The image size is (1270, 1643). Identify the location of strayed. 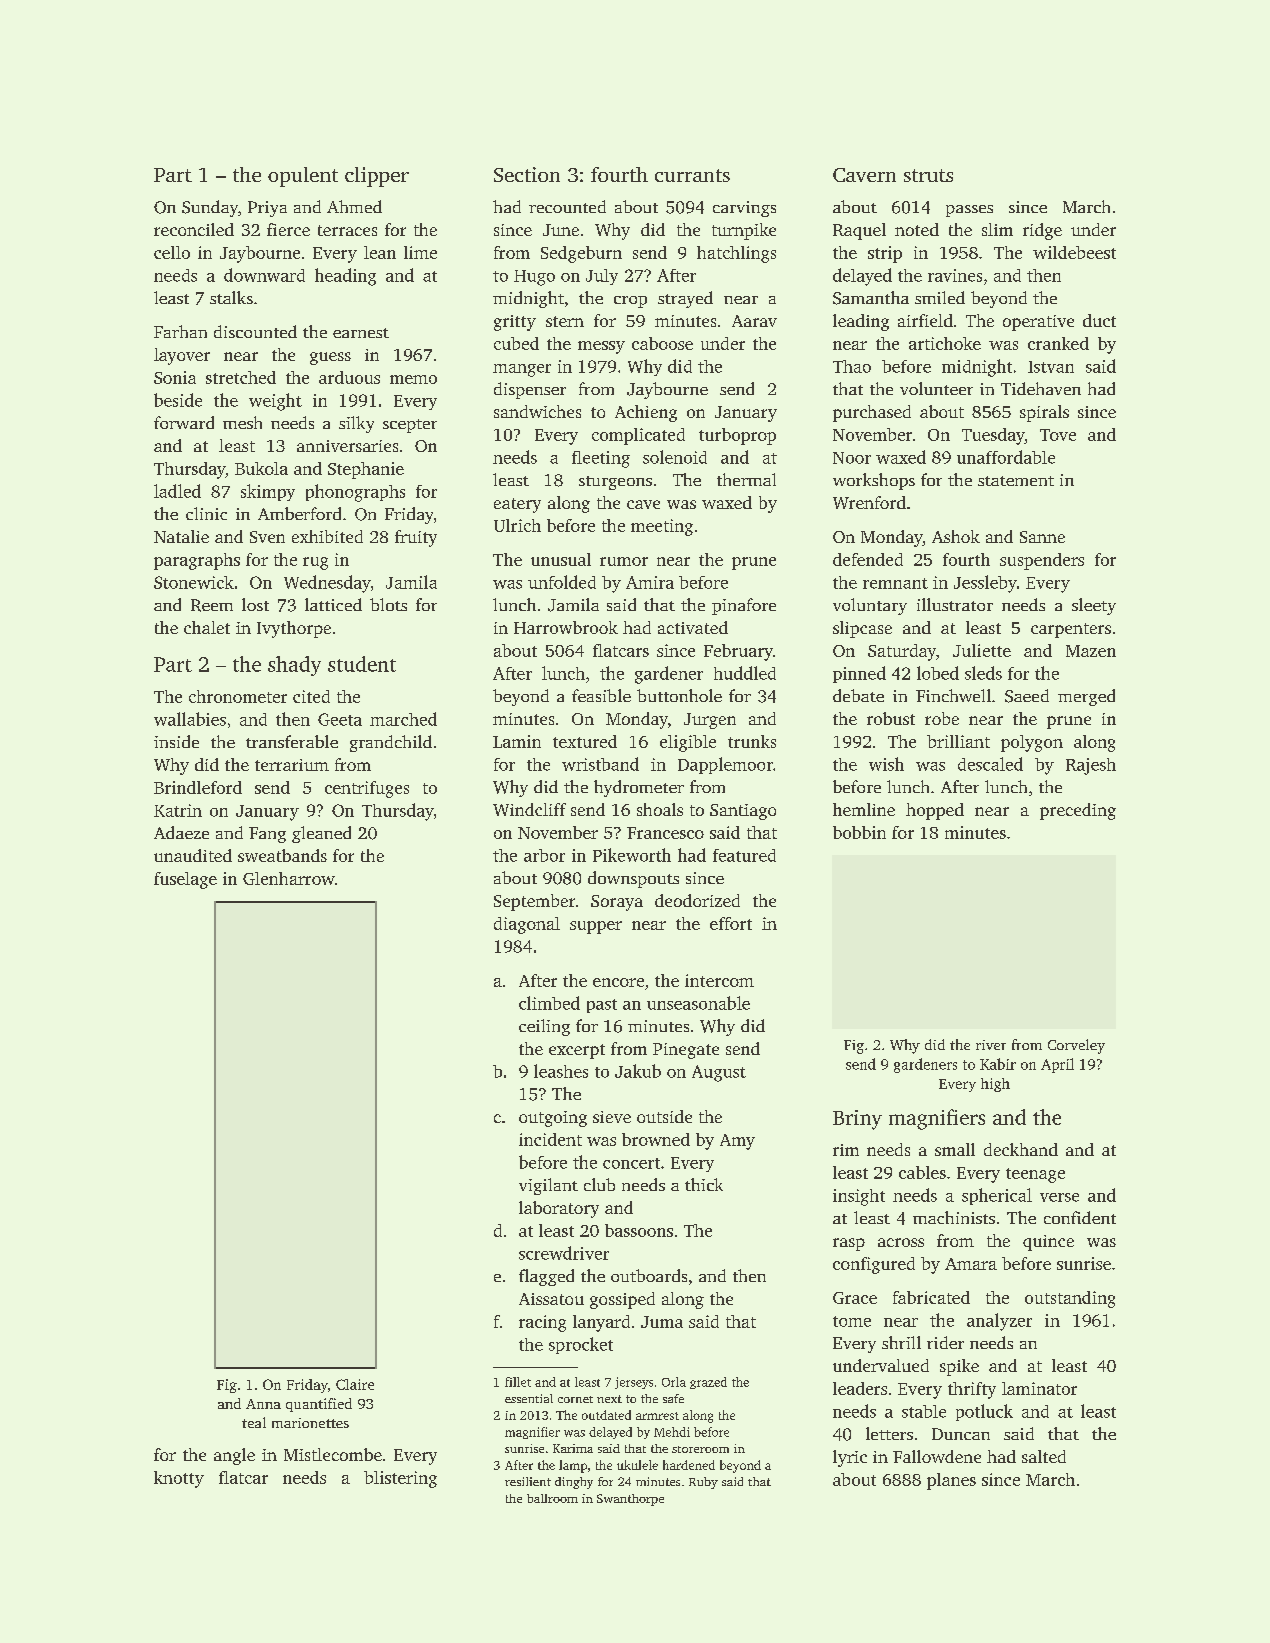
(685, 299).
